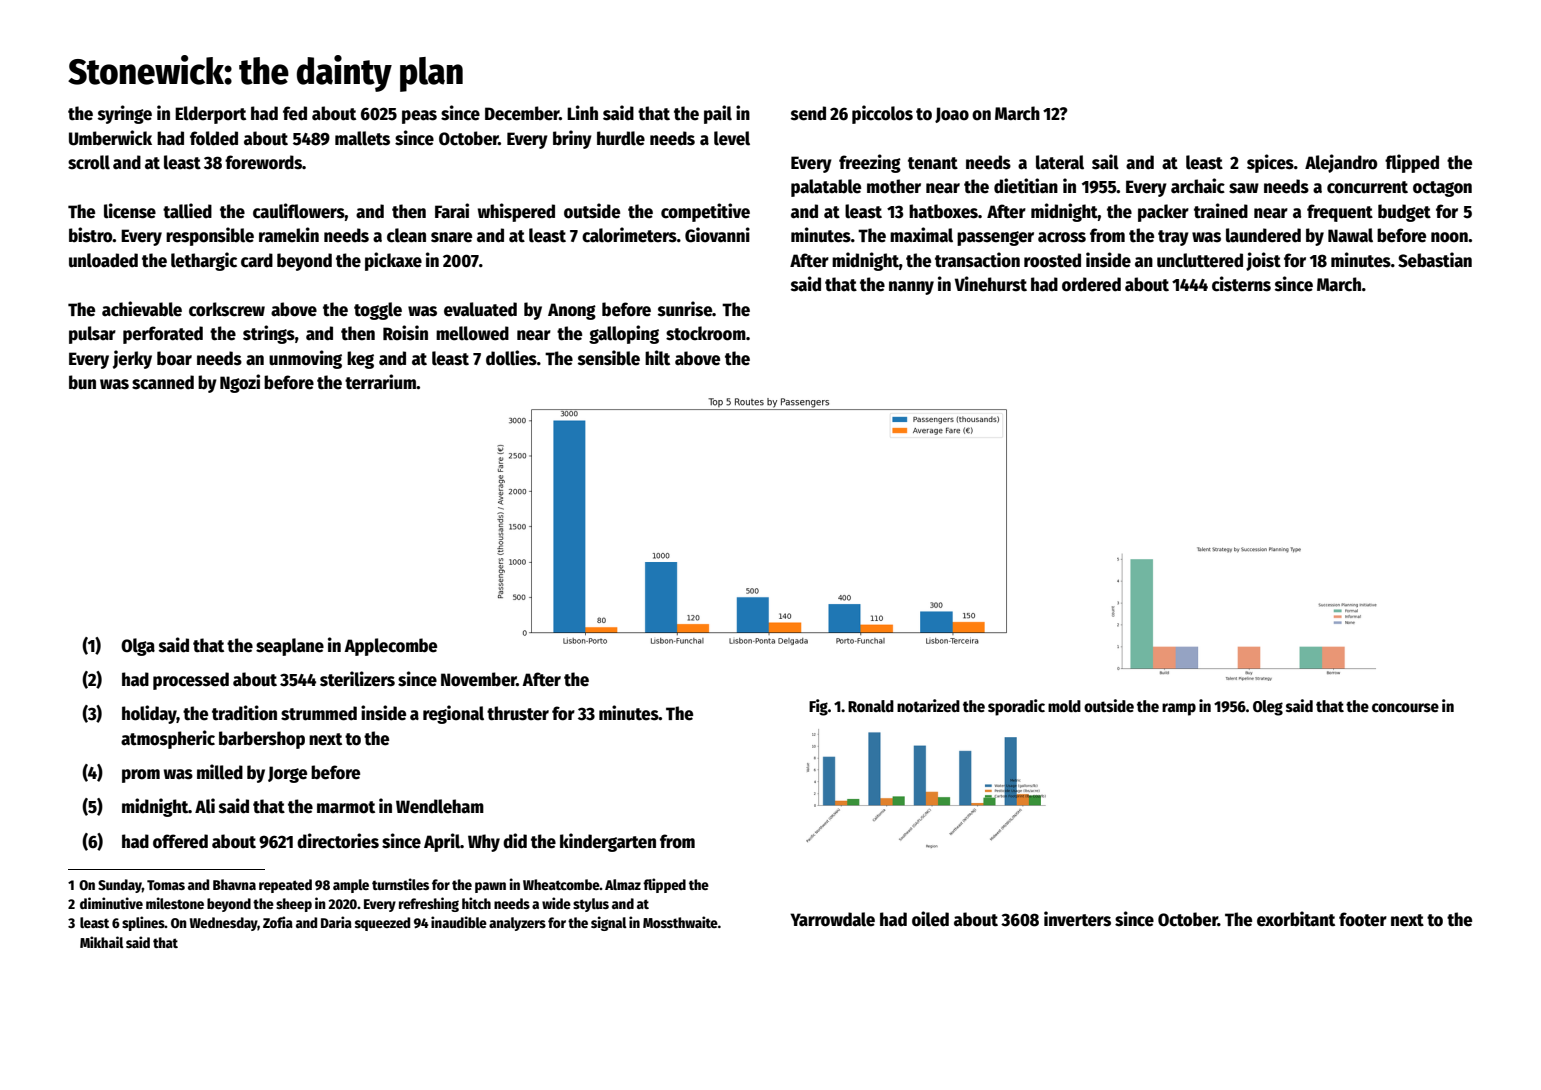 The height and width of the screenshot is (1090, 1541). I want to click on Olga, so click(138, 647).
